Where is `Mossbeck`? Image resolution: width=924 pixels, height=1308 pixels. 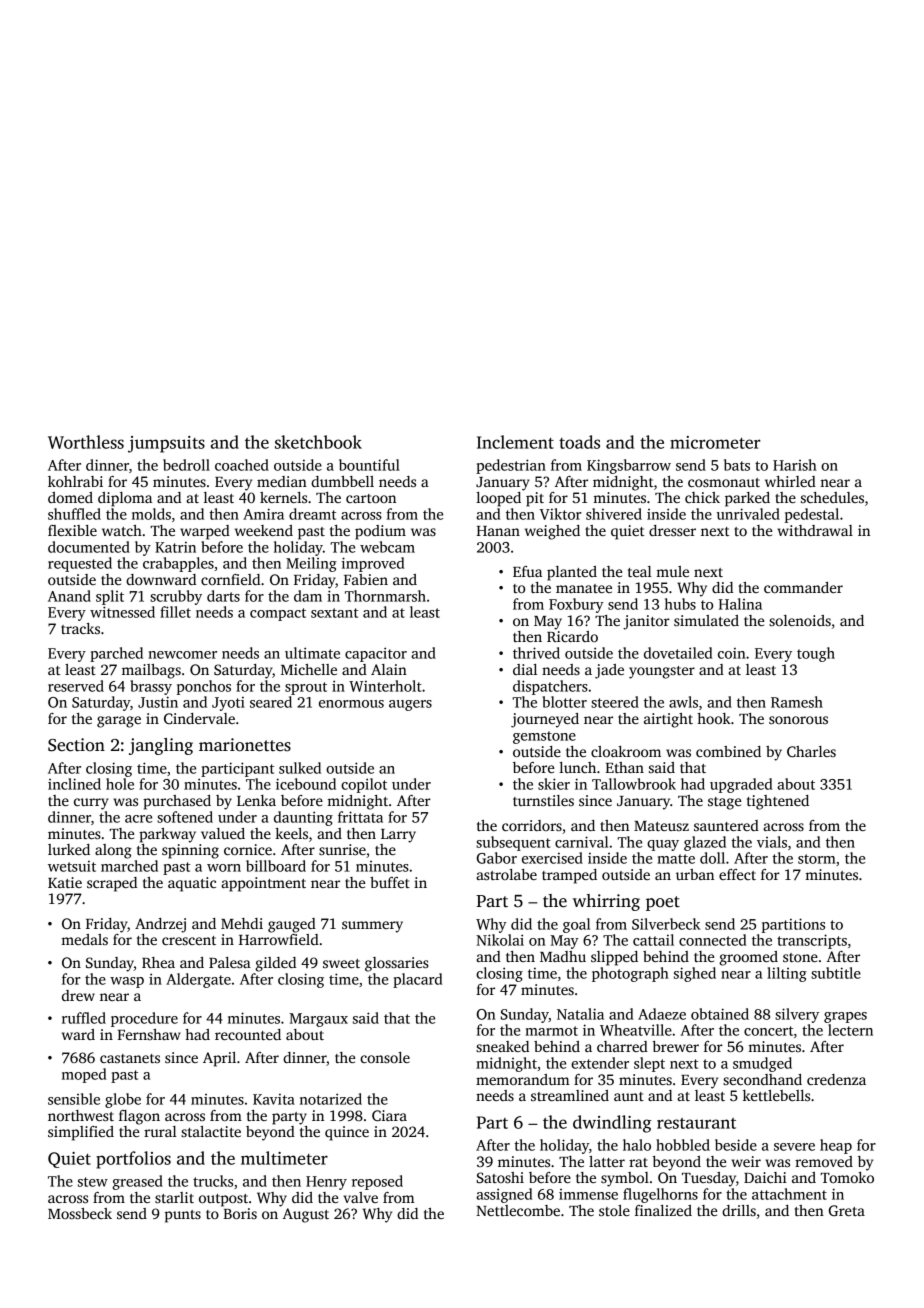
Mossbeck is located at coordinates (80, 1213).
